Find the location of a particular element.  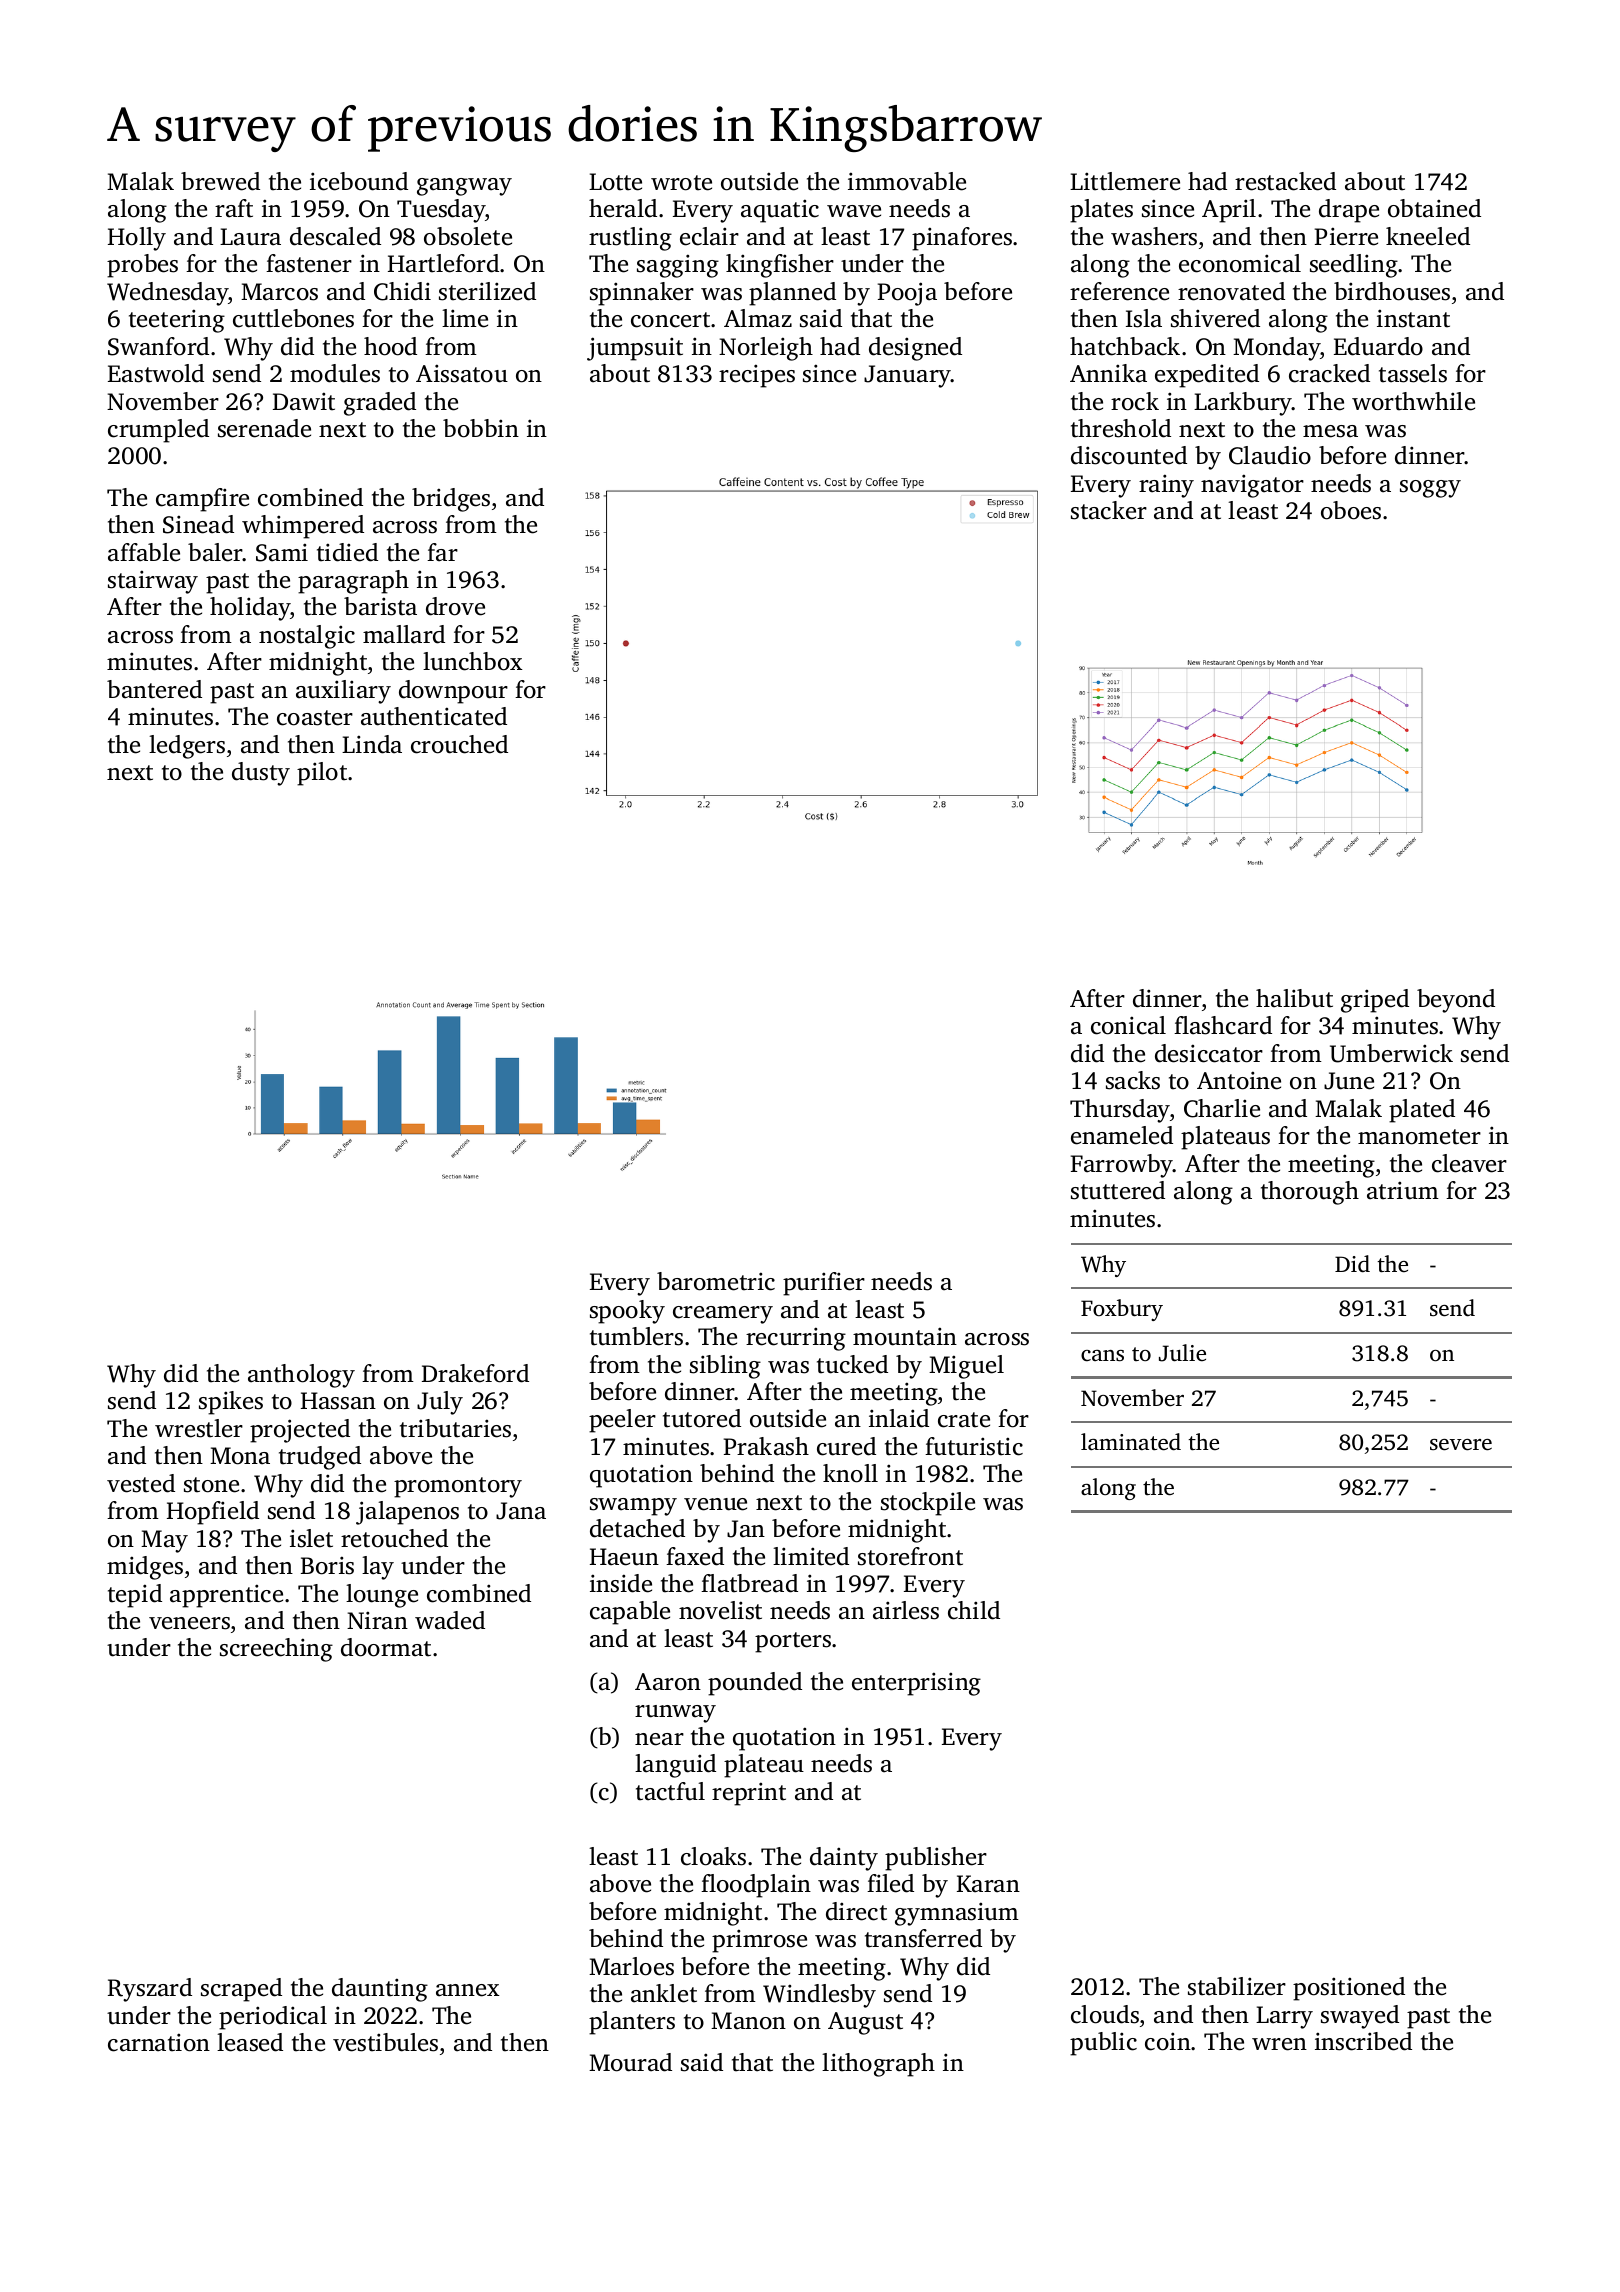

atrium is located at coordinates (1403, 1190).
